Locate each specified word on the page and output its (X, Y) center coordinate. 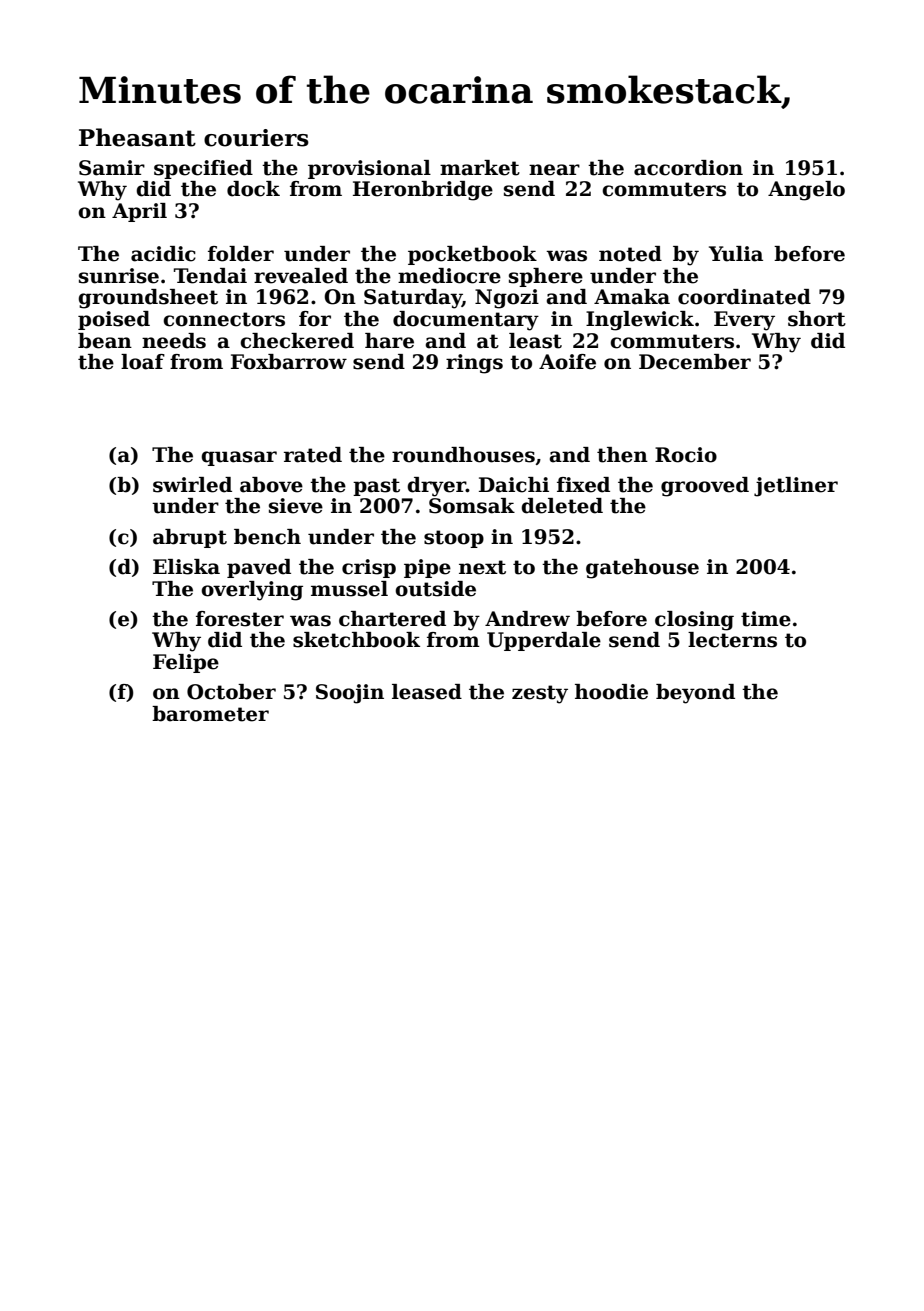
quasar (239, 458)
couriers (256, 138)
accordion (688, 168)
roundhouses (463, 455)
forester (240, 619)
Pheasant (137, 137)
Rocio (686, 455)
